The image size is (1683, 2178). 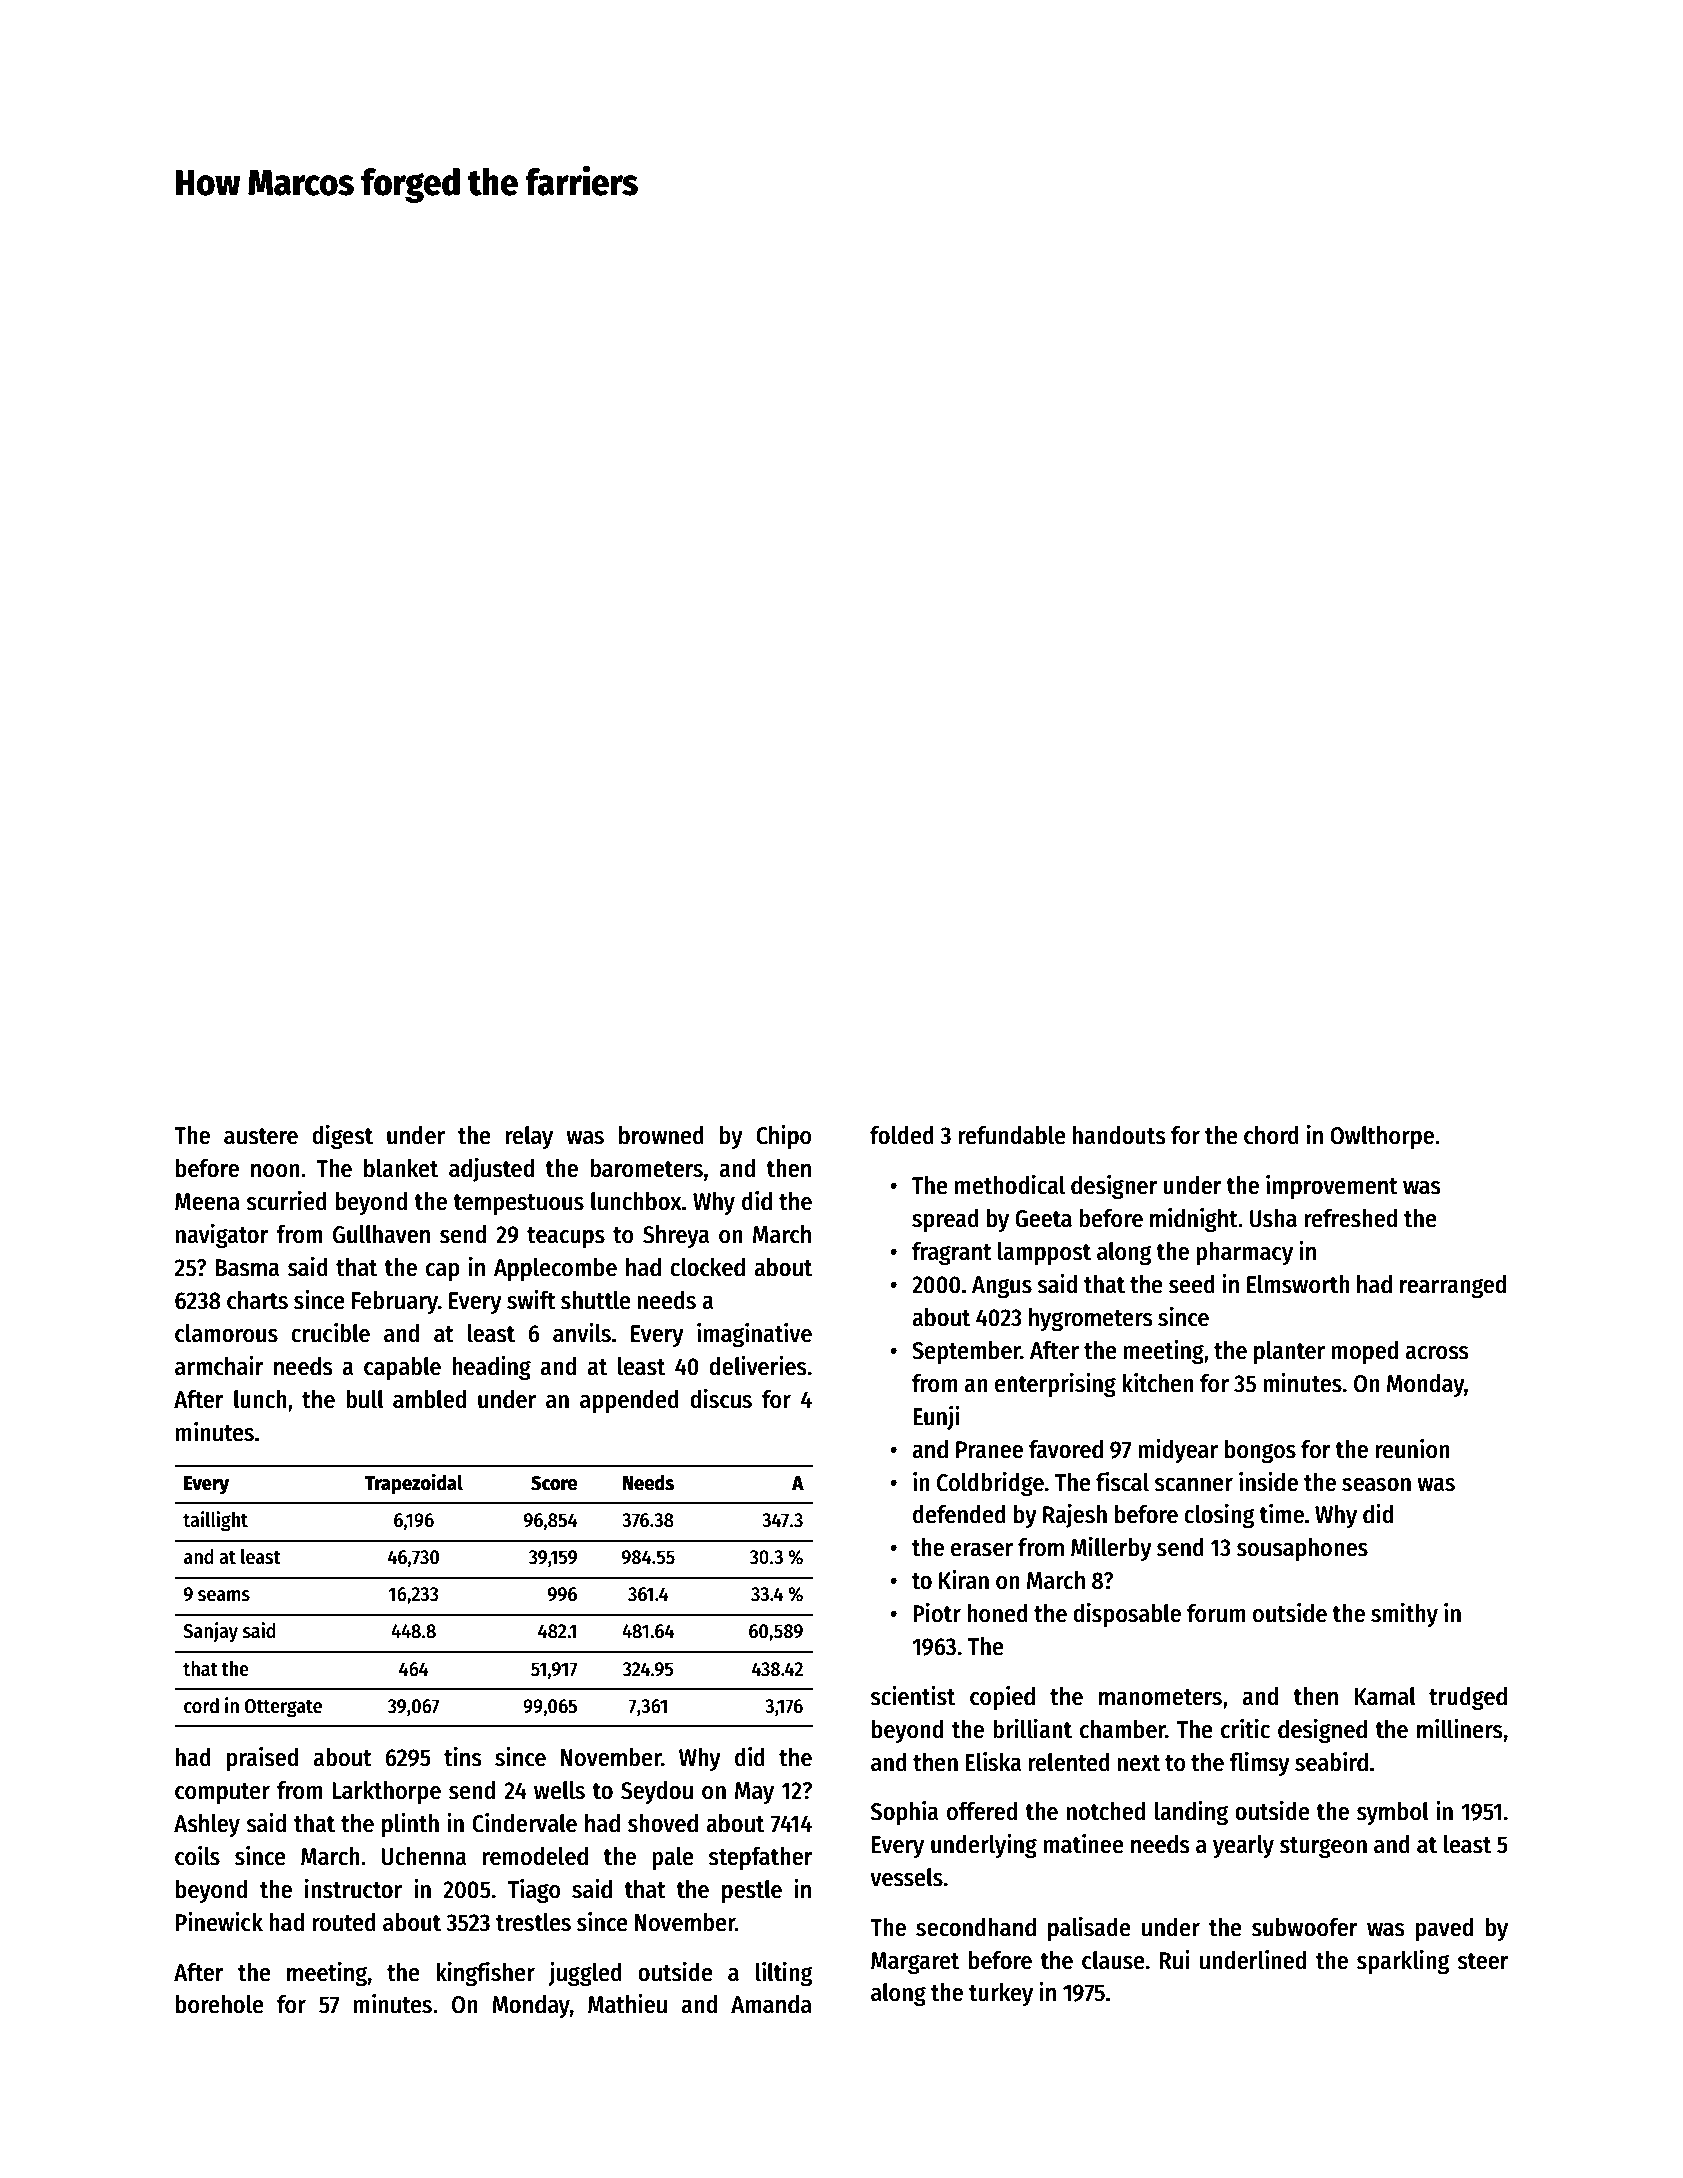 I want to click on clocked, so click(x=707, y=1267).
